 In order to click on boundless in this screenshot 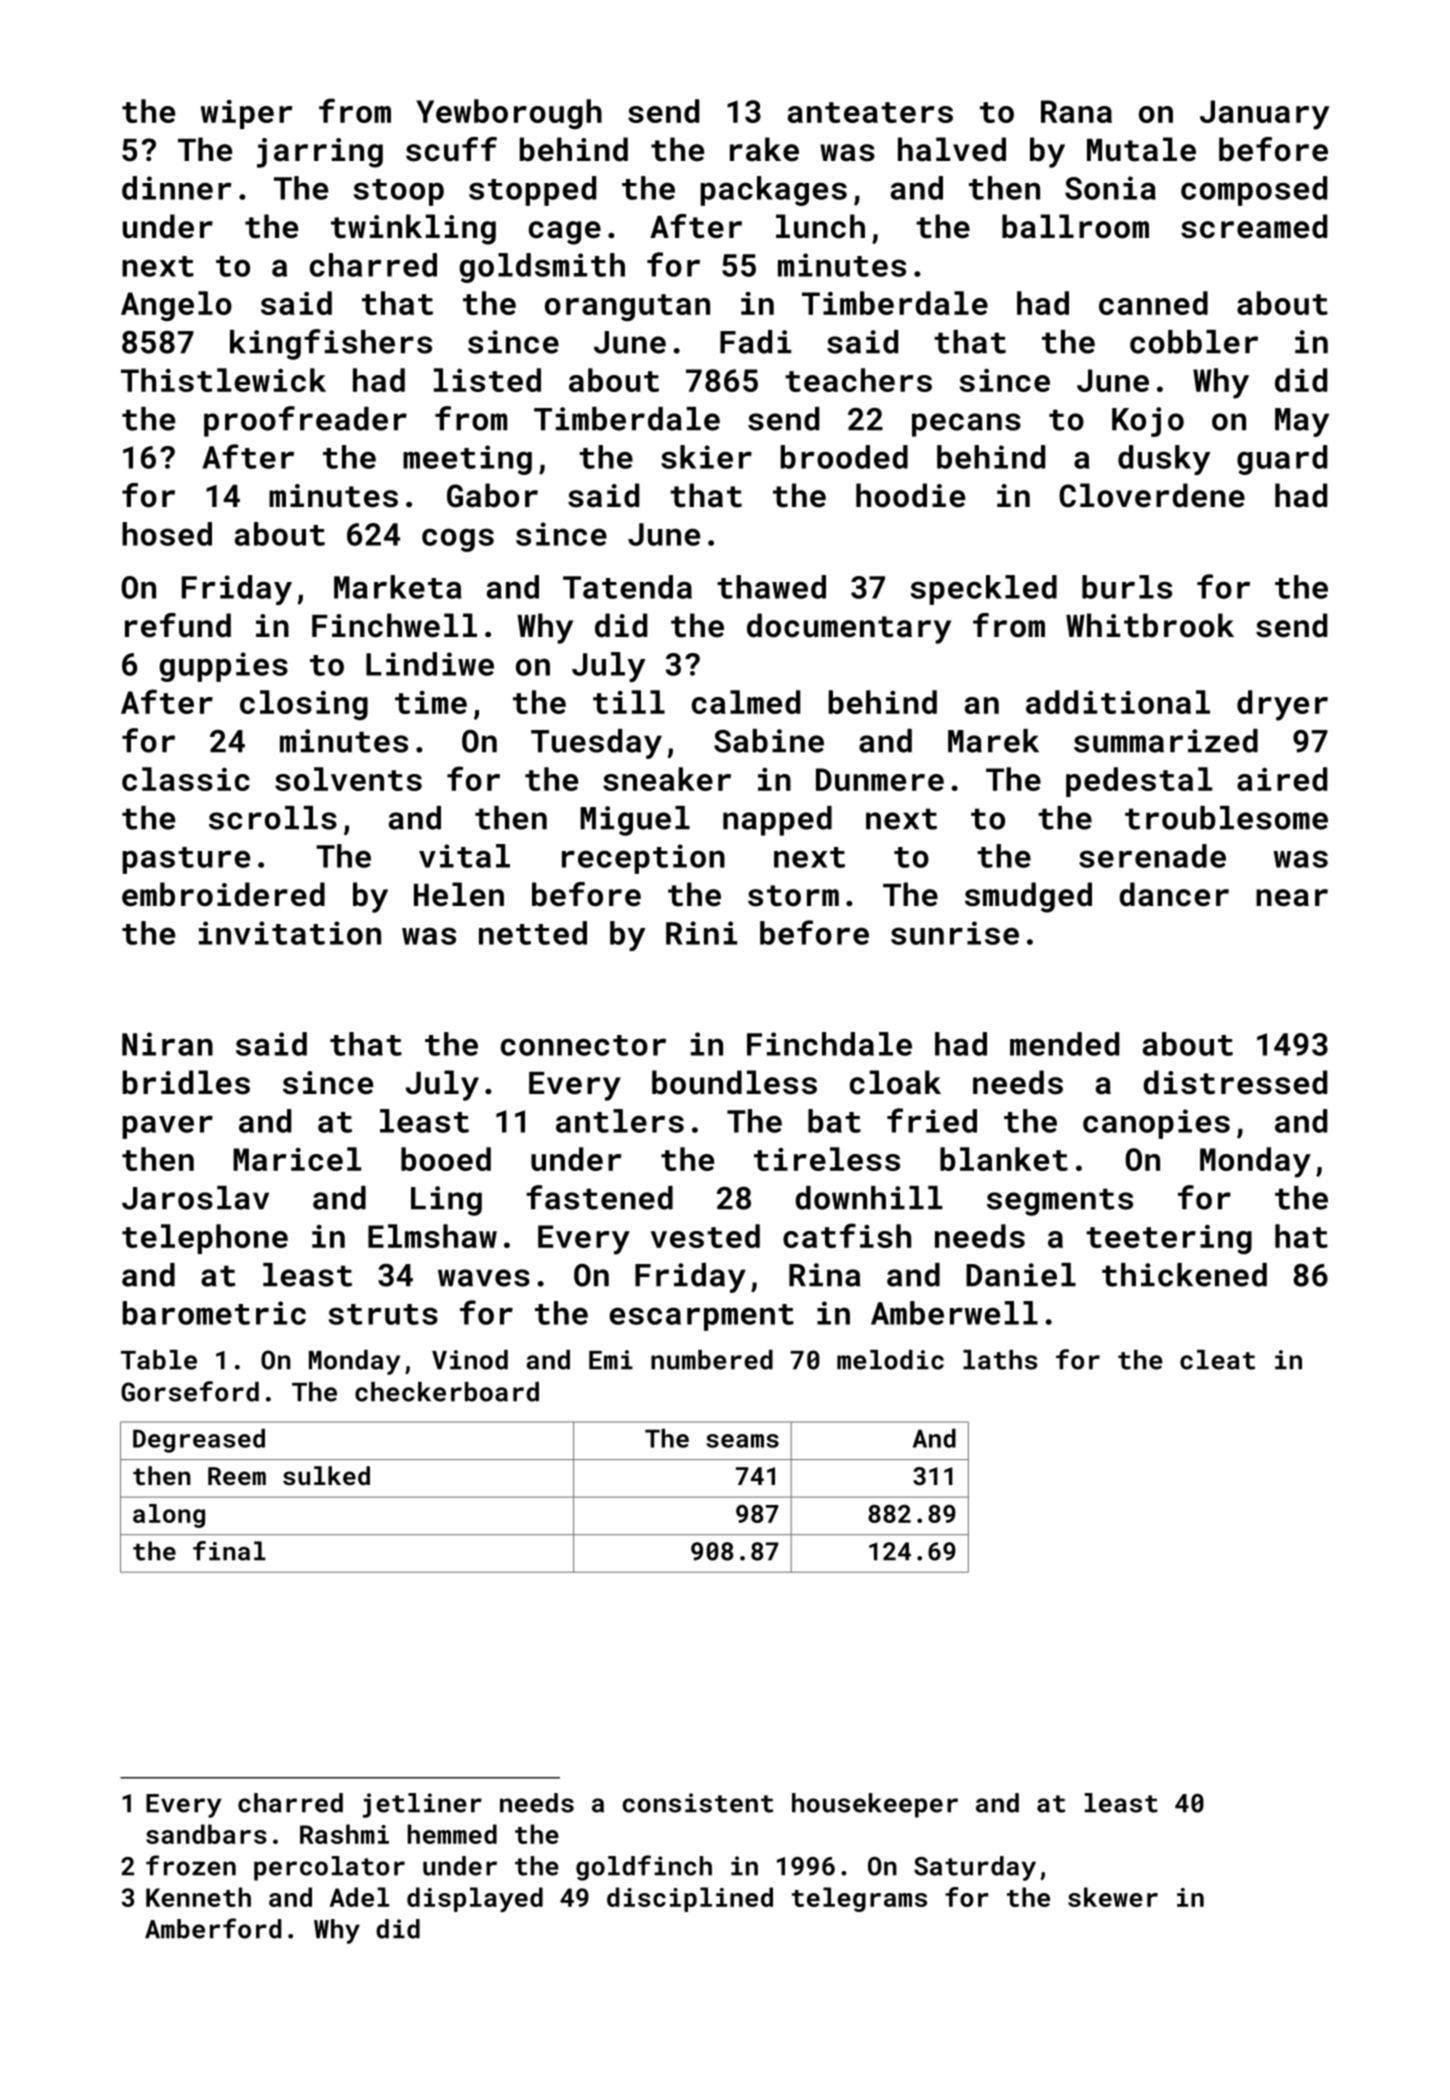, I will do `click(734, 1082)`.
